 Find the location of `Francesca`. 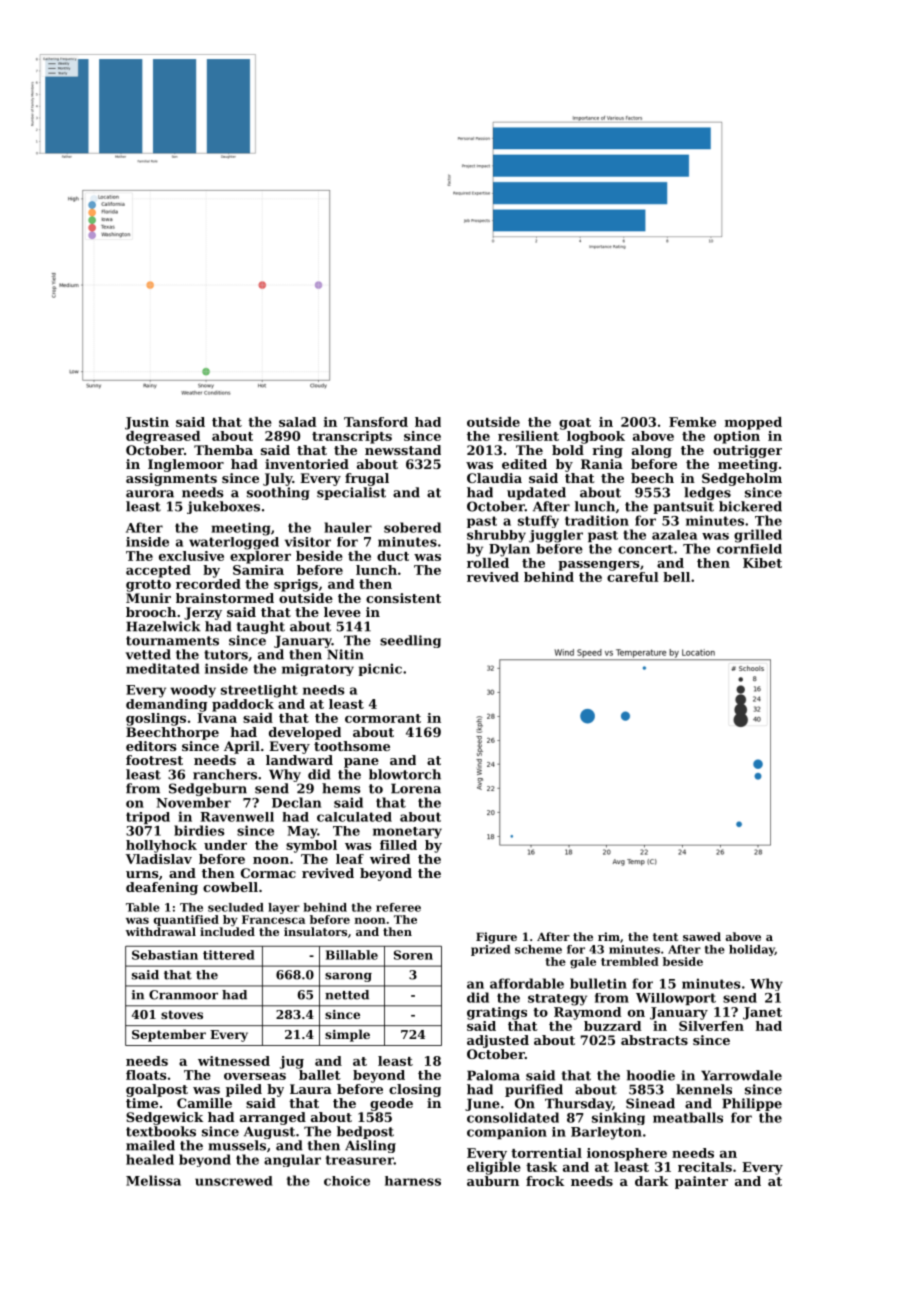

Francesca is located at coordinates (273, 919).
